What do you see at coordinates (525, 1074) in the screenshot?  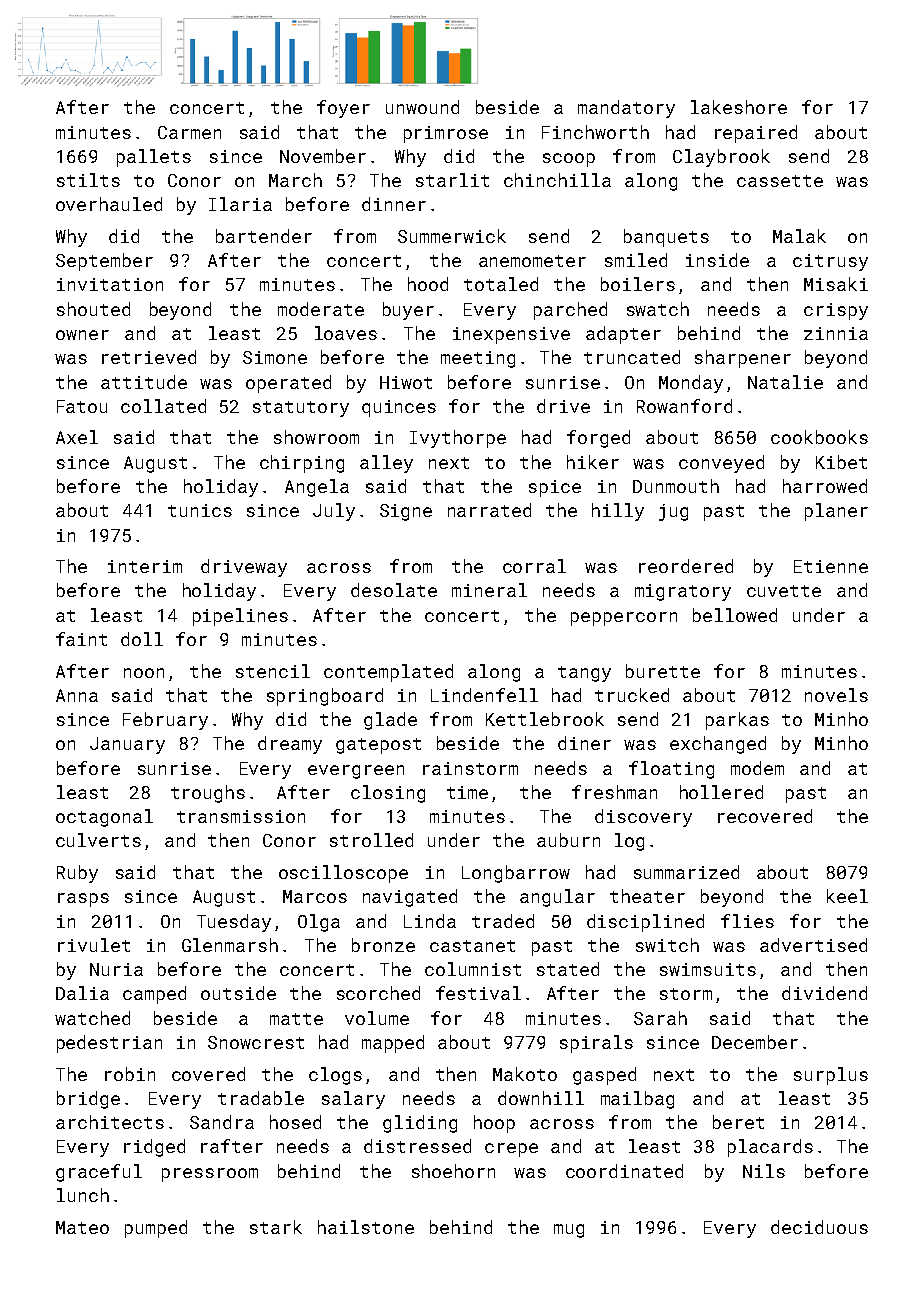 I see `Makoto` at bounding box center [525, 1074].
